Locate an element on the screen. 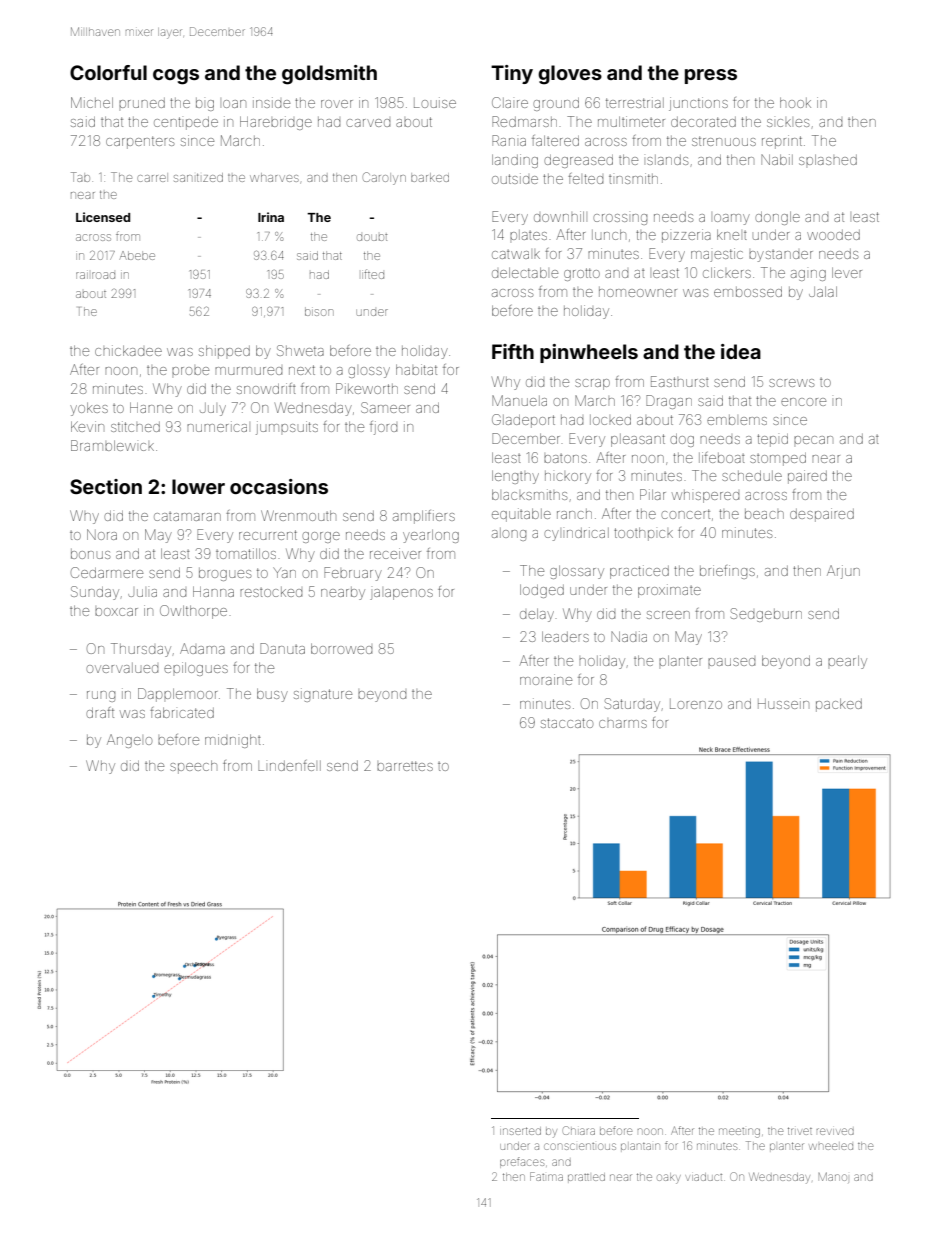 This screenshot has width=952, height=1233. borrowed is located at coordinates (341, 648).
